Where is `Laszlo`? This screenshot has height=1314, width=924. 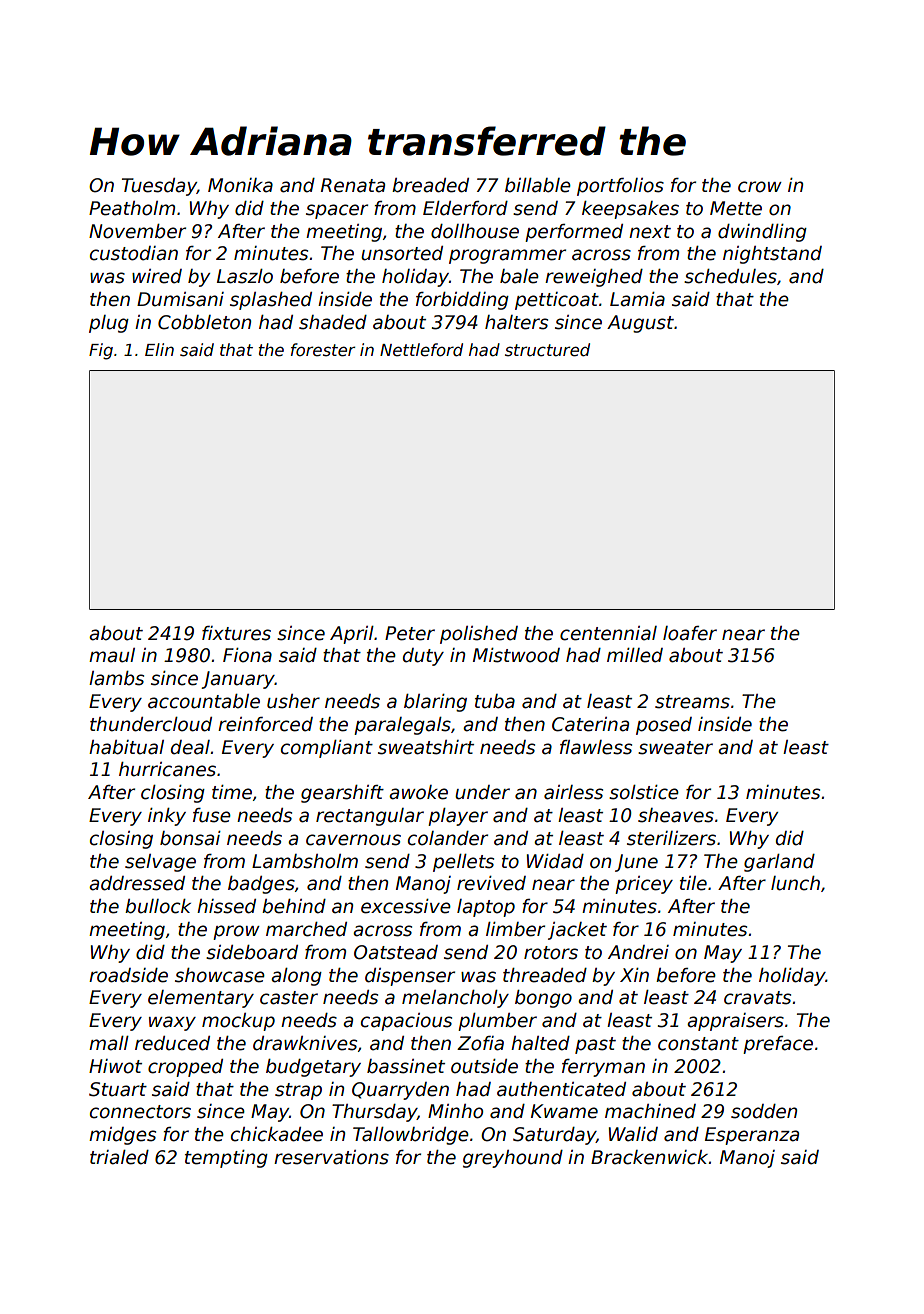
Laszlo is located at coordinates (245, 276).
